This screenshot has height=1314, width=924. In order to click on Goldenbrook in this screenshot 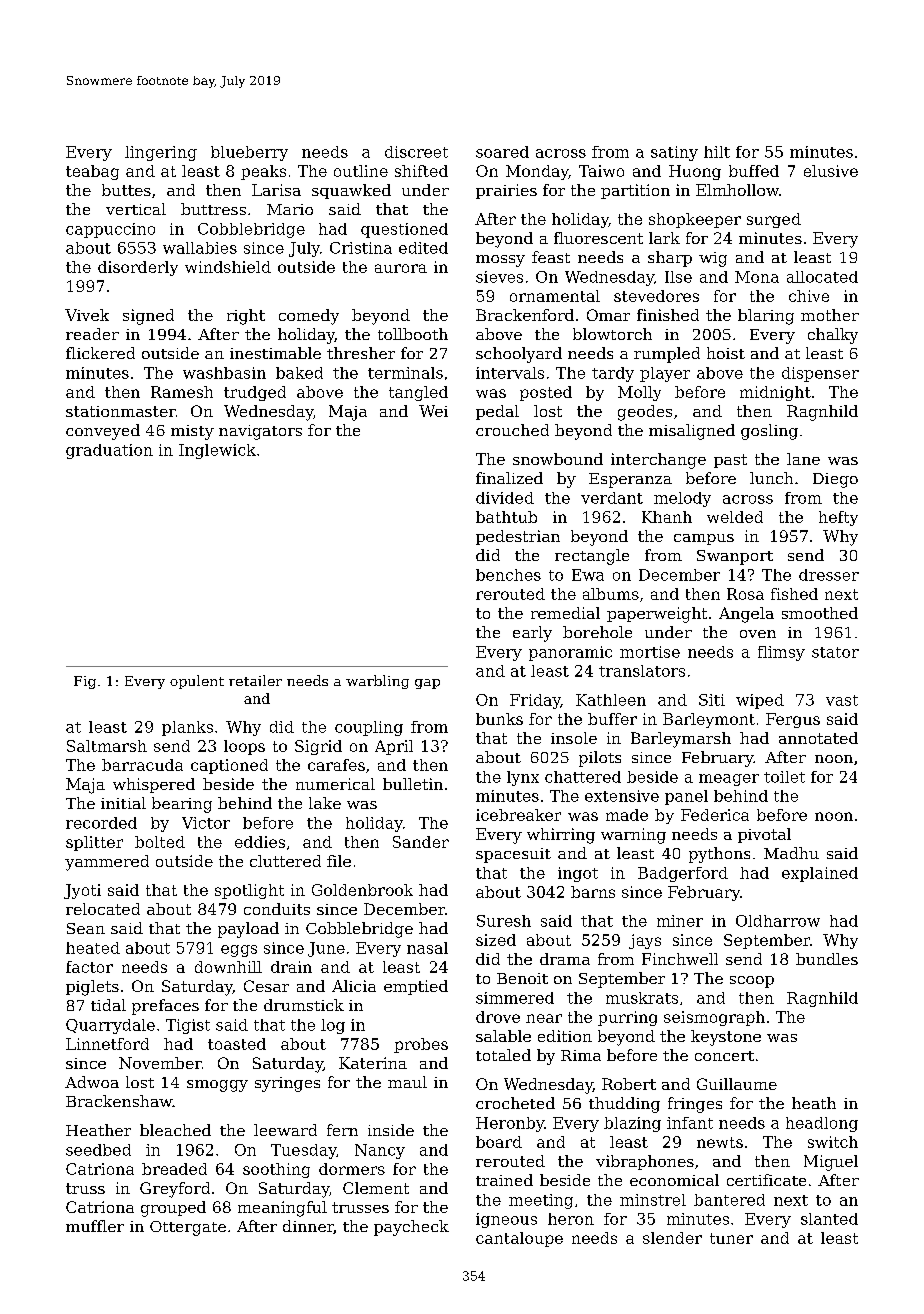, I will do `click(362, 890)`.
